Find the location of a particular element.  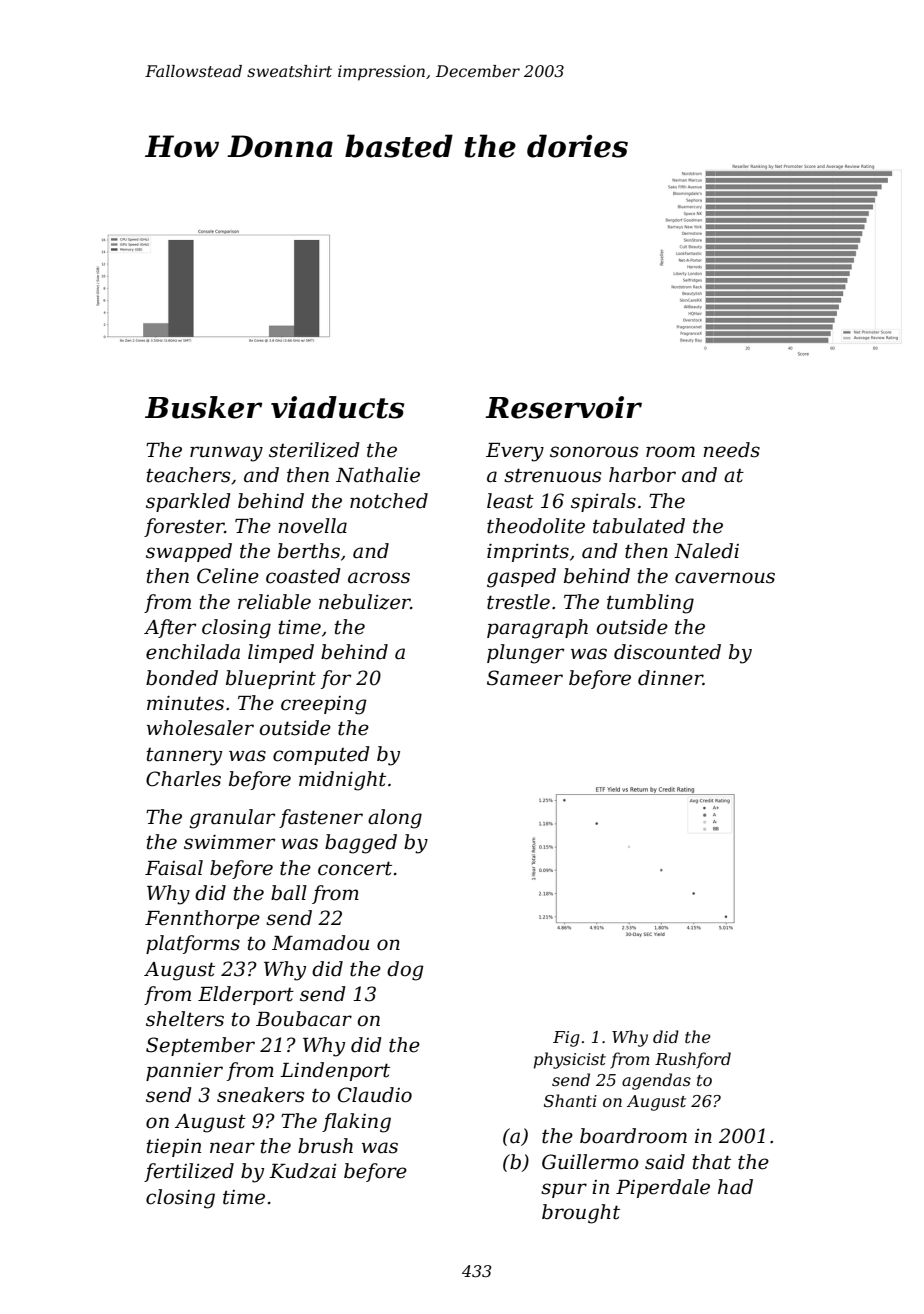

swapped is located at coordinates (189, 552).
